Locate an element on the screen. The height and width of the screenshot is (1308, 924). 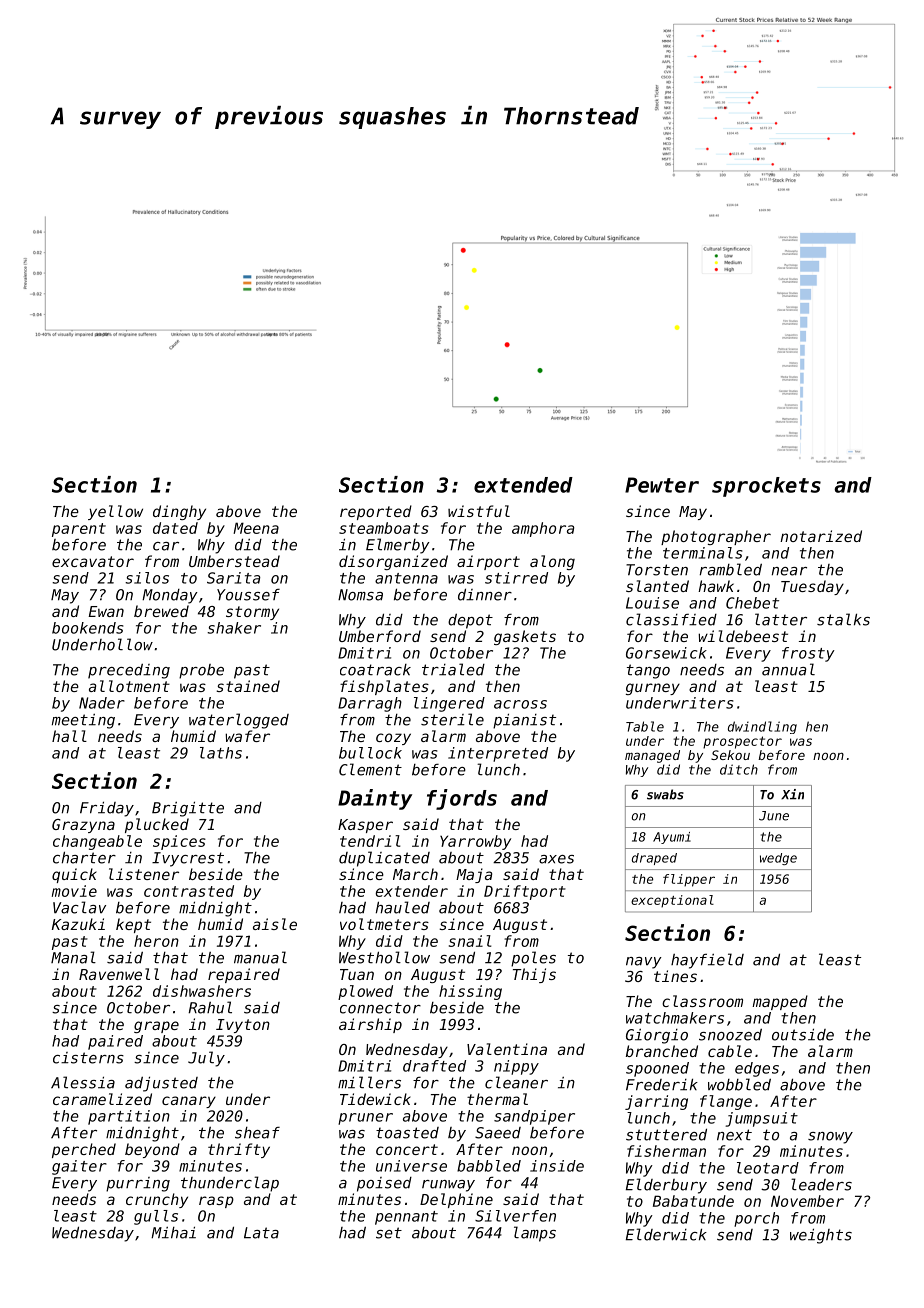
laths is located at coordinates (221, 753).
